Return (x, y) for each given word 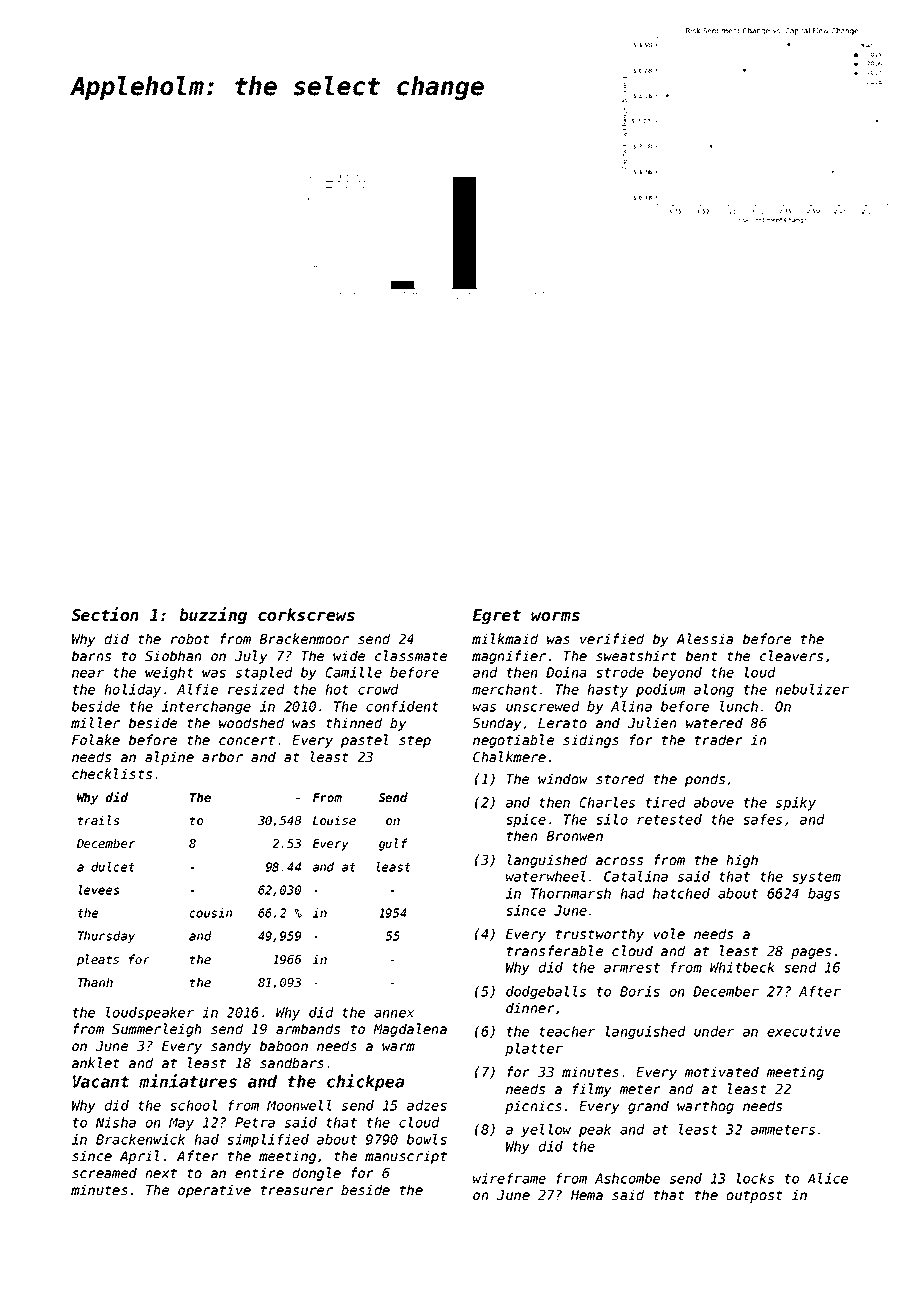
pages (811, 953)
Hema (587, 1195)
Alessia (704, 638)
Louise (334, 820)
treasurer (297, 1190)
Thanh (95, 982)
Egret (497, 617)
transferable (555, 950)
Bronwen (574, 836)
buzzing (213, 616)
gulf (393, 844)
